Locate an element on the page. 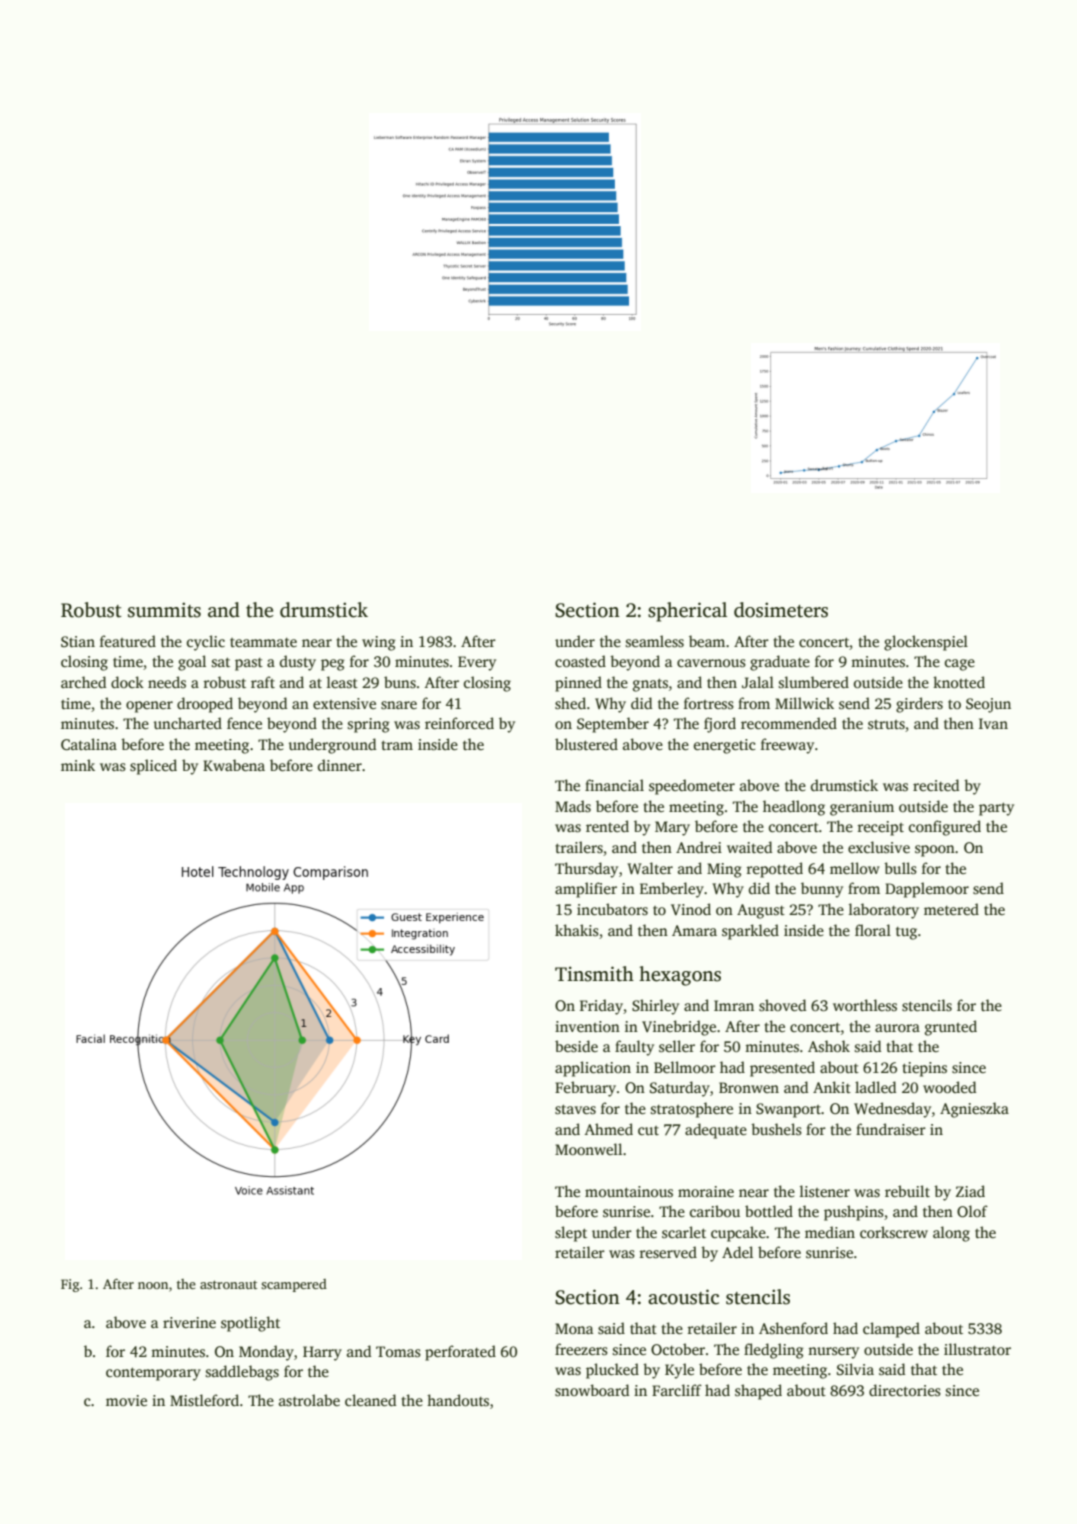  recited is located at coordinates (936, 785).
